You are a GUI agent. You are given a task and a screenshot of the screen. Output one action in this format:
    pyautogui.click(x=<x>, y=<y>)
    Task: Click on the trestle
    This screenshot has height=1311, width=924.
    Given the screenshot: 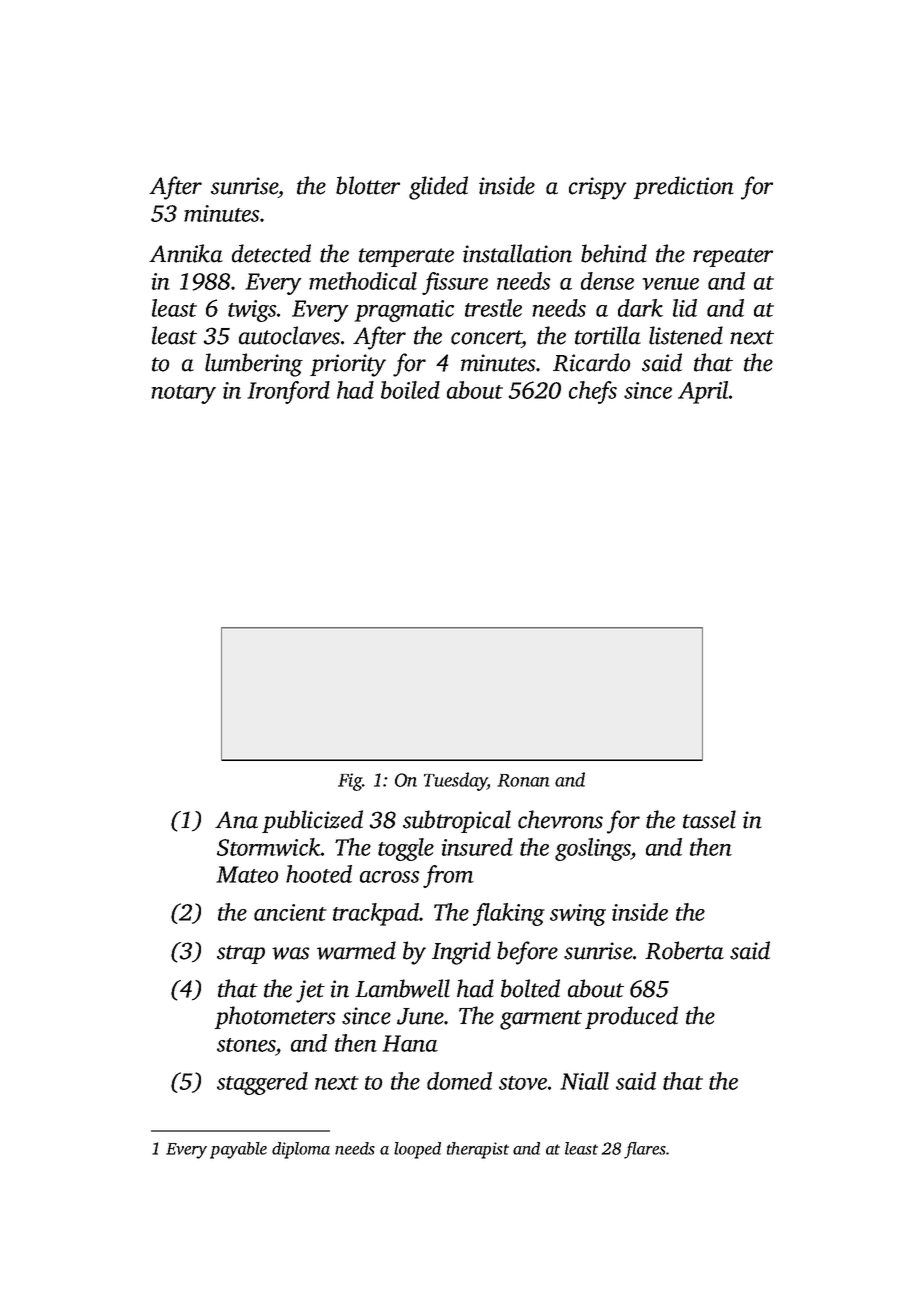 What is the action you would take?
    pyautogui.click(x=493, y=308)
